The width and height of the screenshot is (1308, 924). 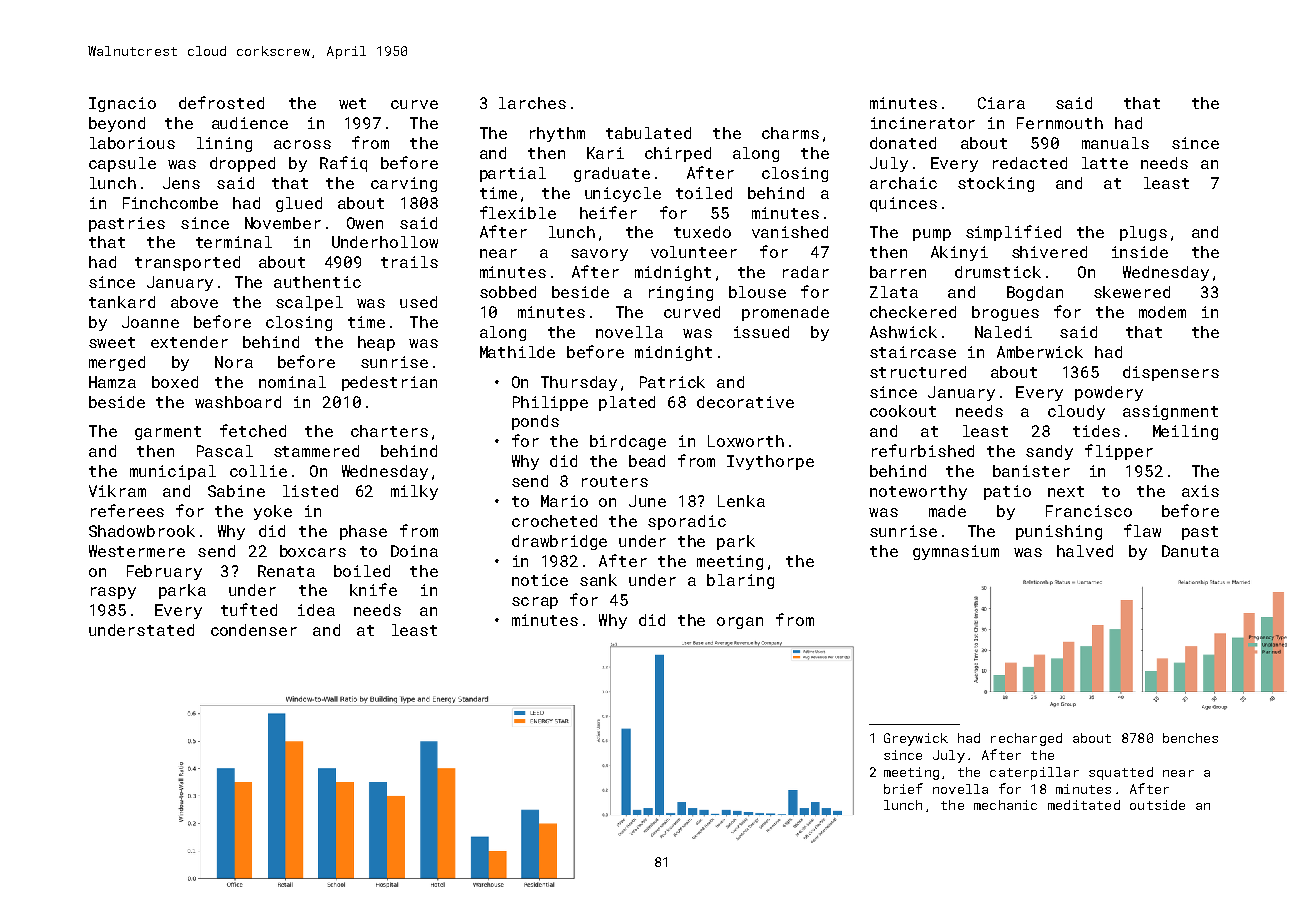 I want to click on volunteer, so click(x=694, y=252).
